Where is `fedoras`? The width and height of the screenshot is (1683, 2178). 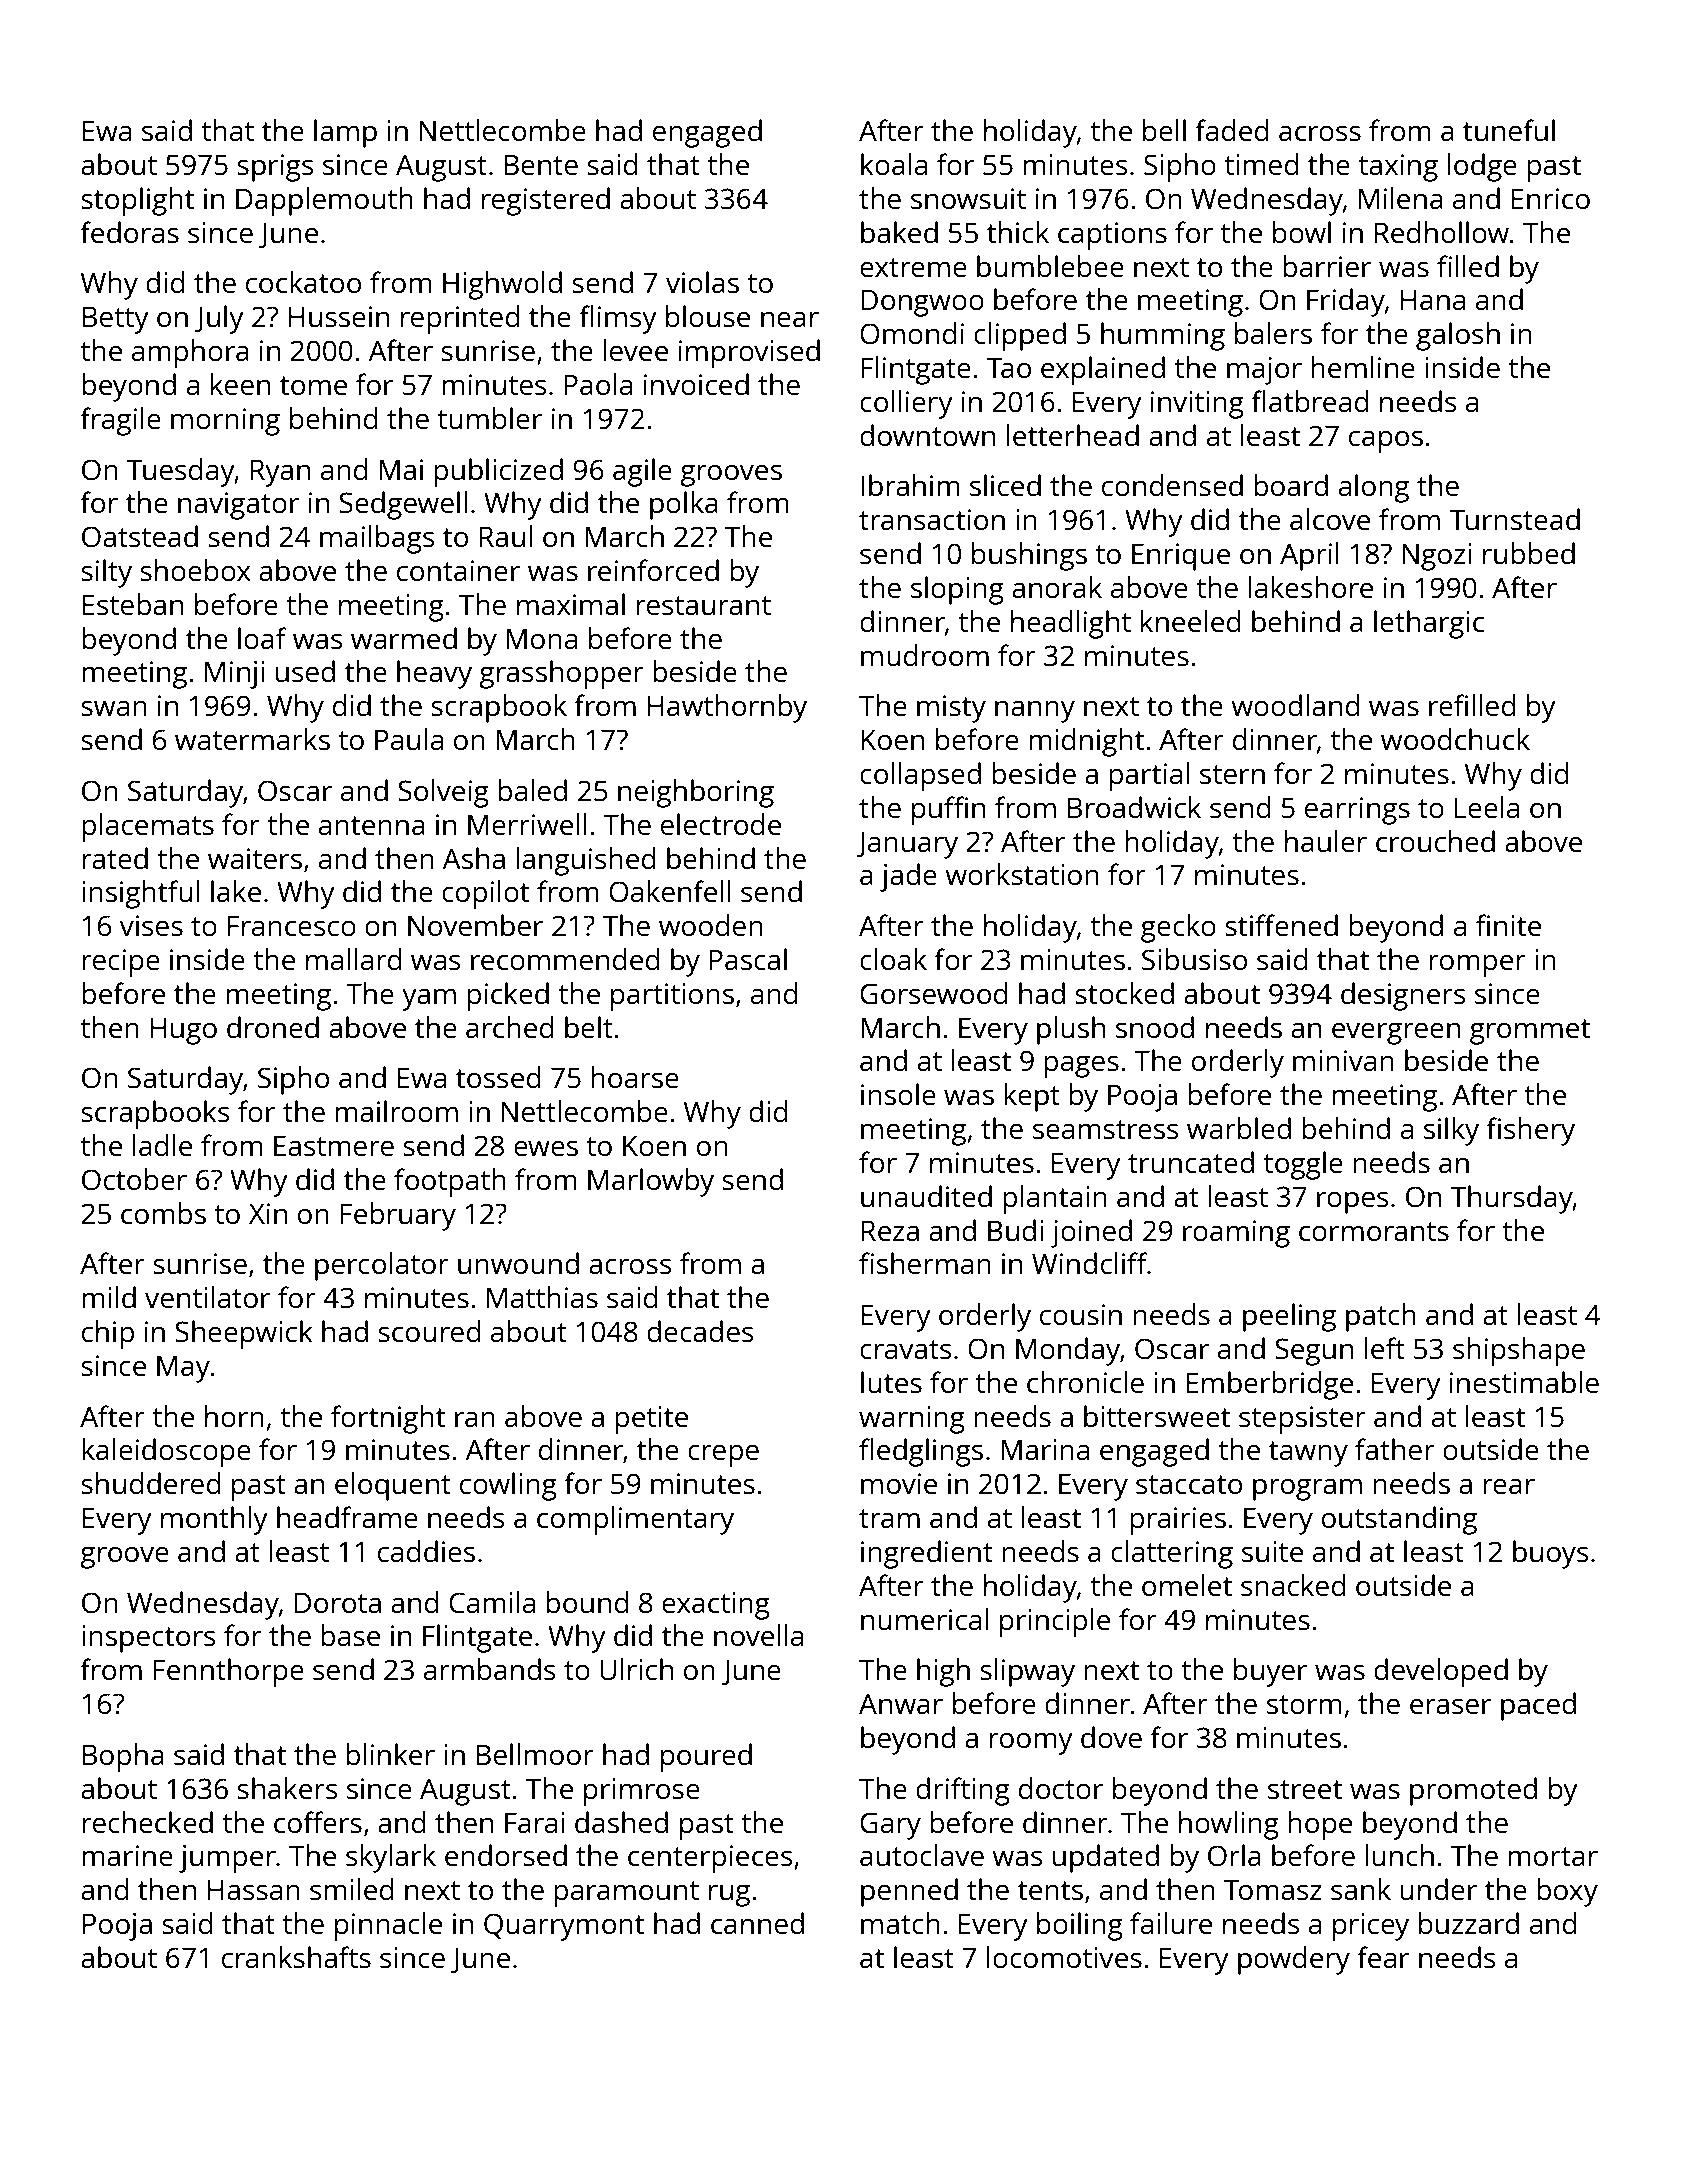
fedoras is located at coordinates (129, 232).
